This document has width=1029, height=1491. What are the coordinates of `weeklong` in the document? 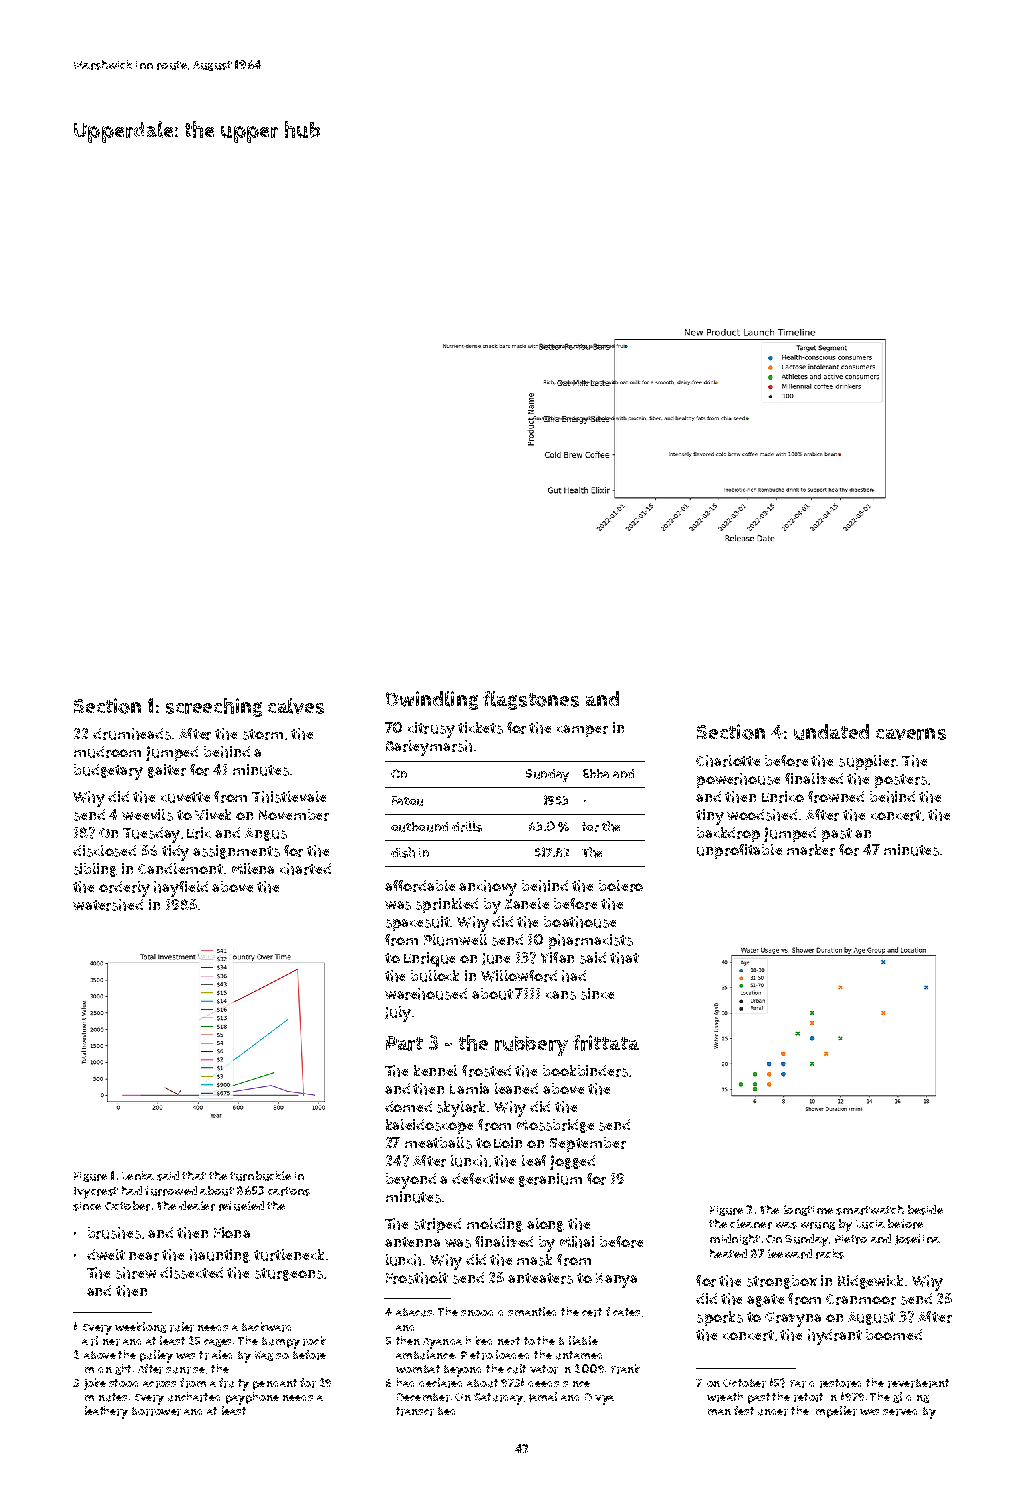 It's located at (140, 1327).
